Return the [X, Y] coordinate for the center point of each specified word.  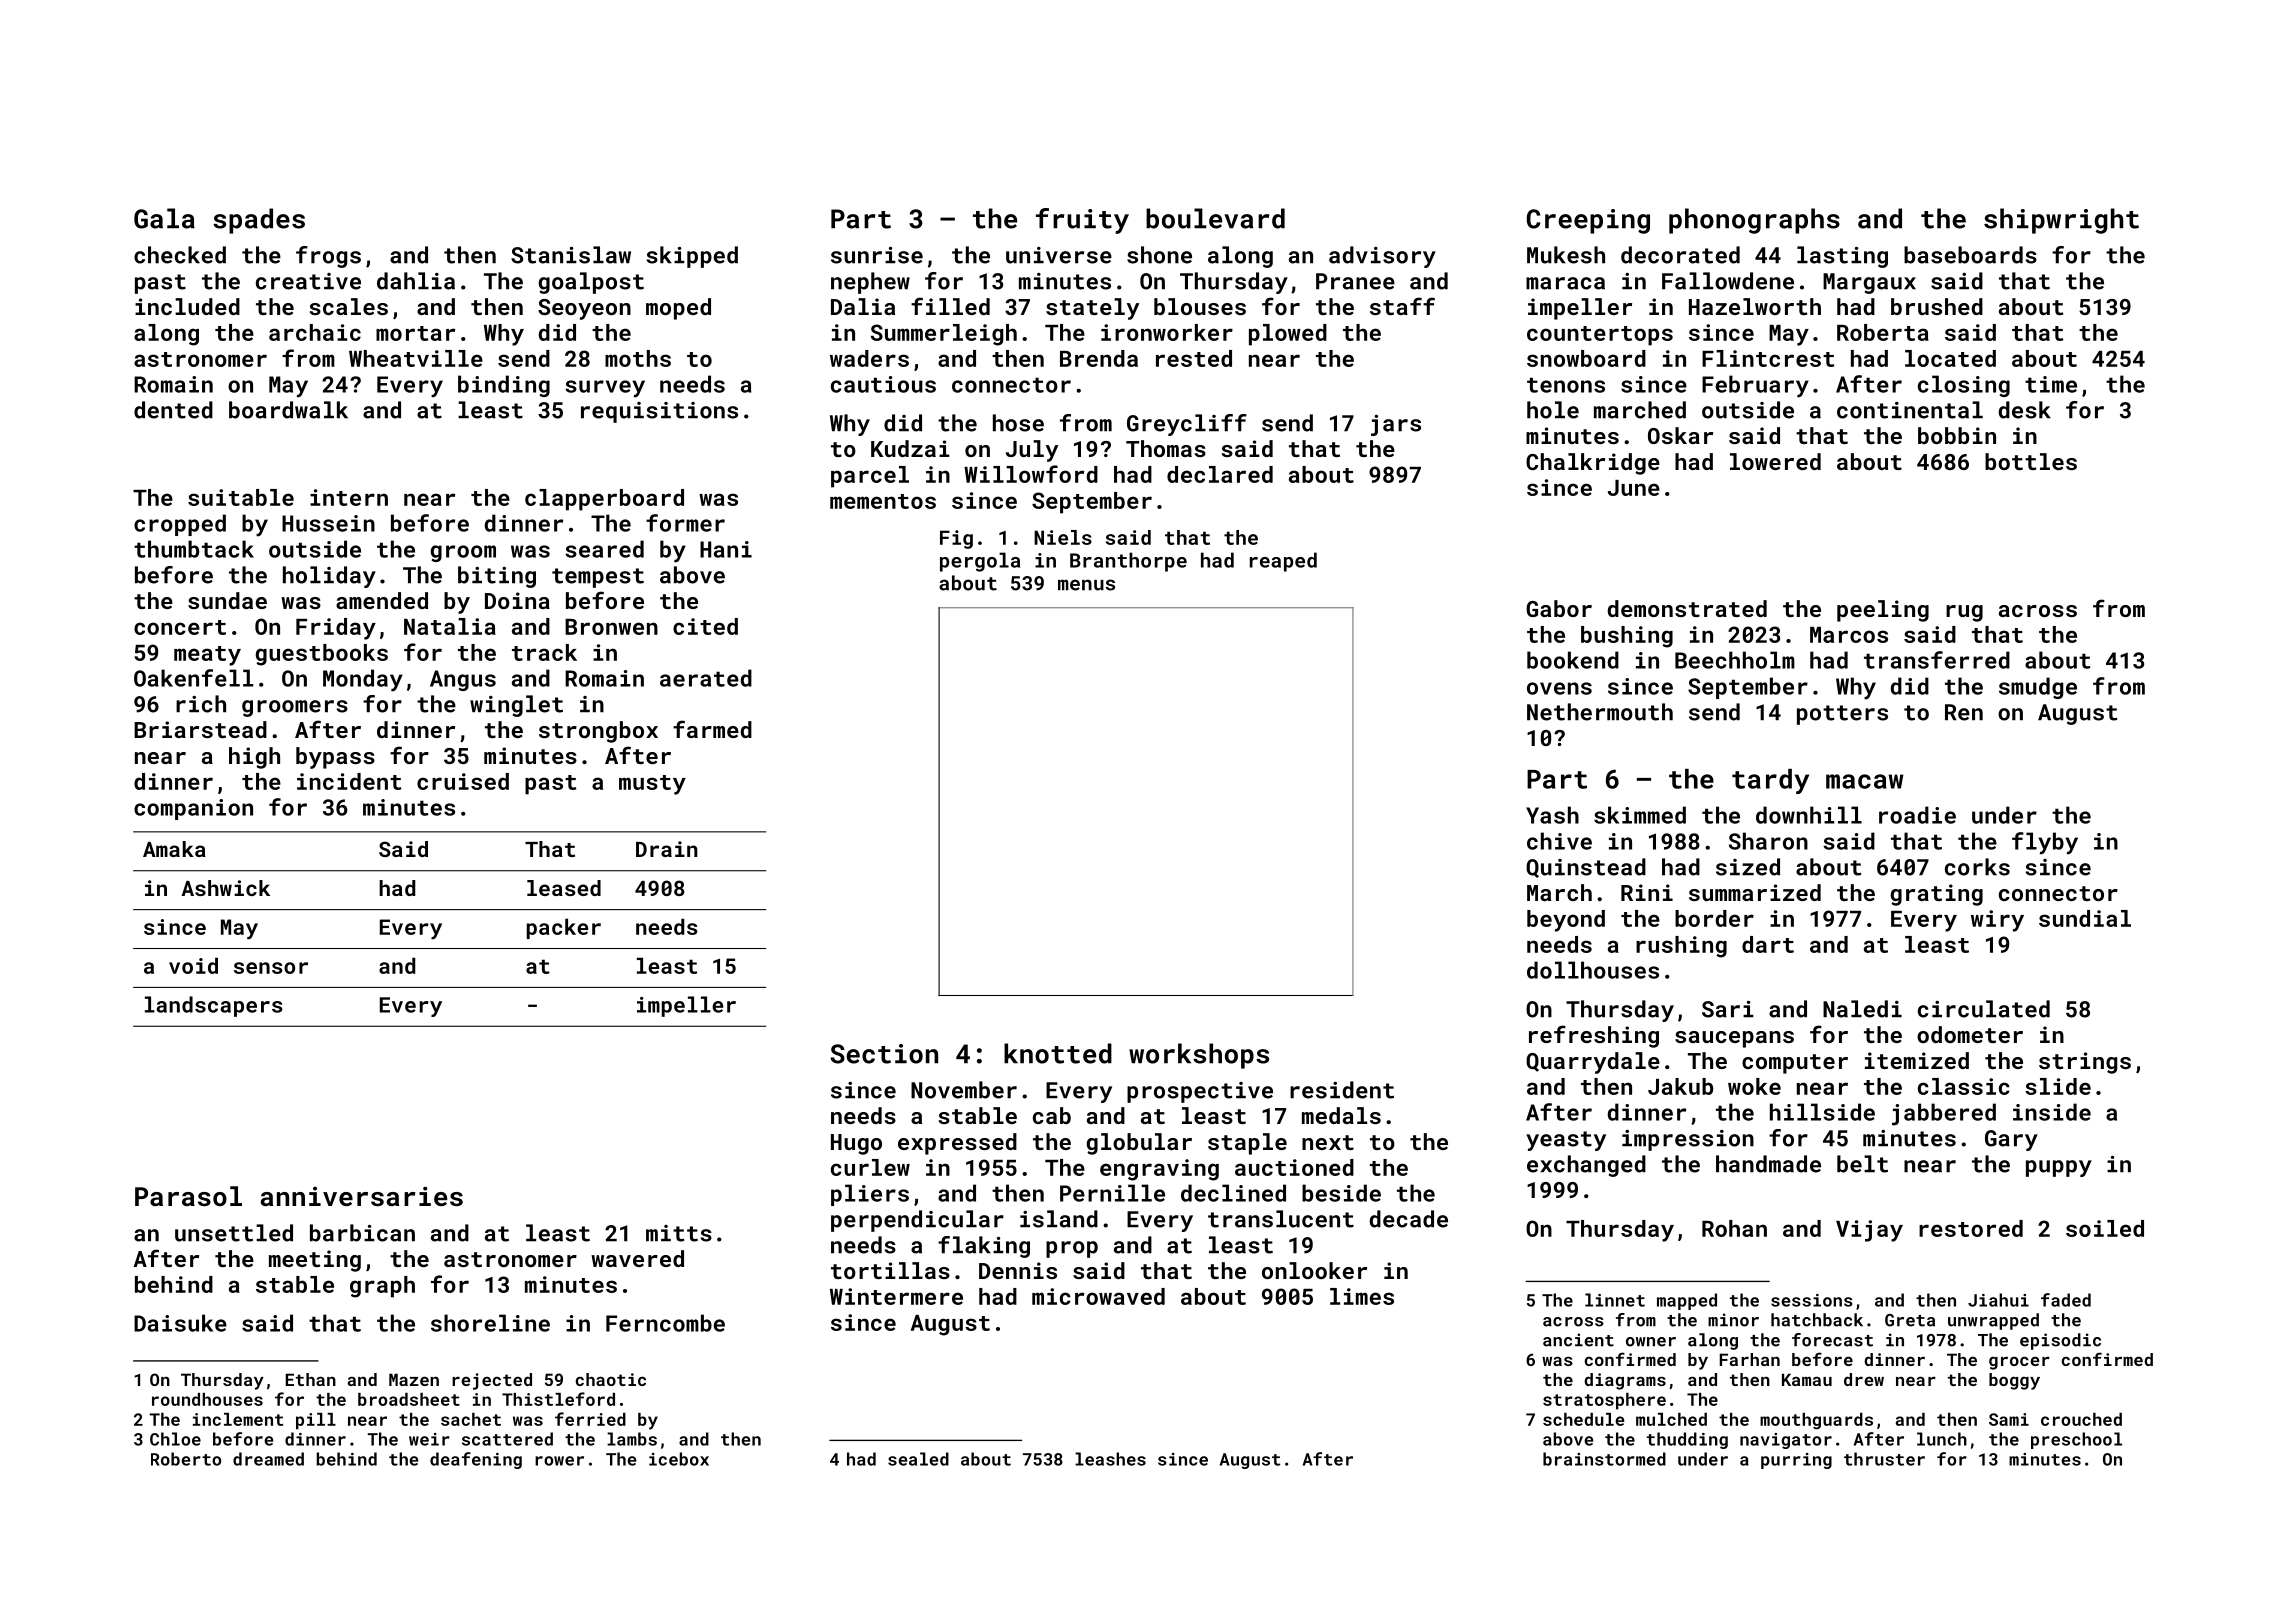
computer [1795, 1064]
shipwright [2061, 221]
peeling [1883, 611]
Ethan [310, 1379]
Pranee [1355, 281]
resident [1342, 1090]
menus [1086, 585]
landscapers [214, 1006]
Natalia [450, 626]
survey [605, 389]
